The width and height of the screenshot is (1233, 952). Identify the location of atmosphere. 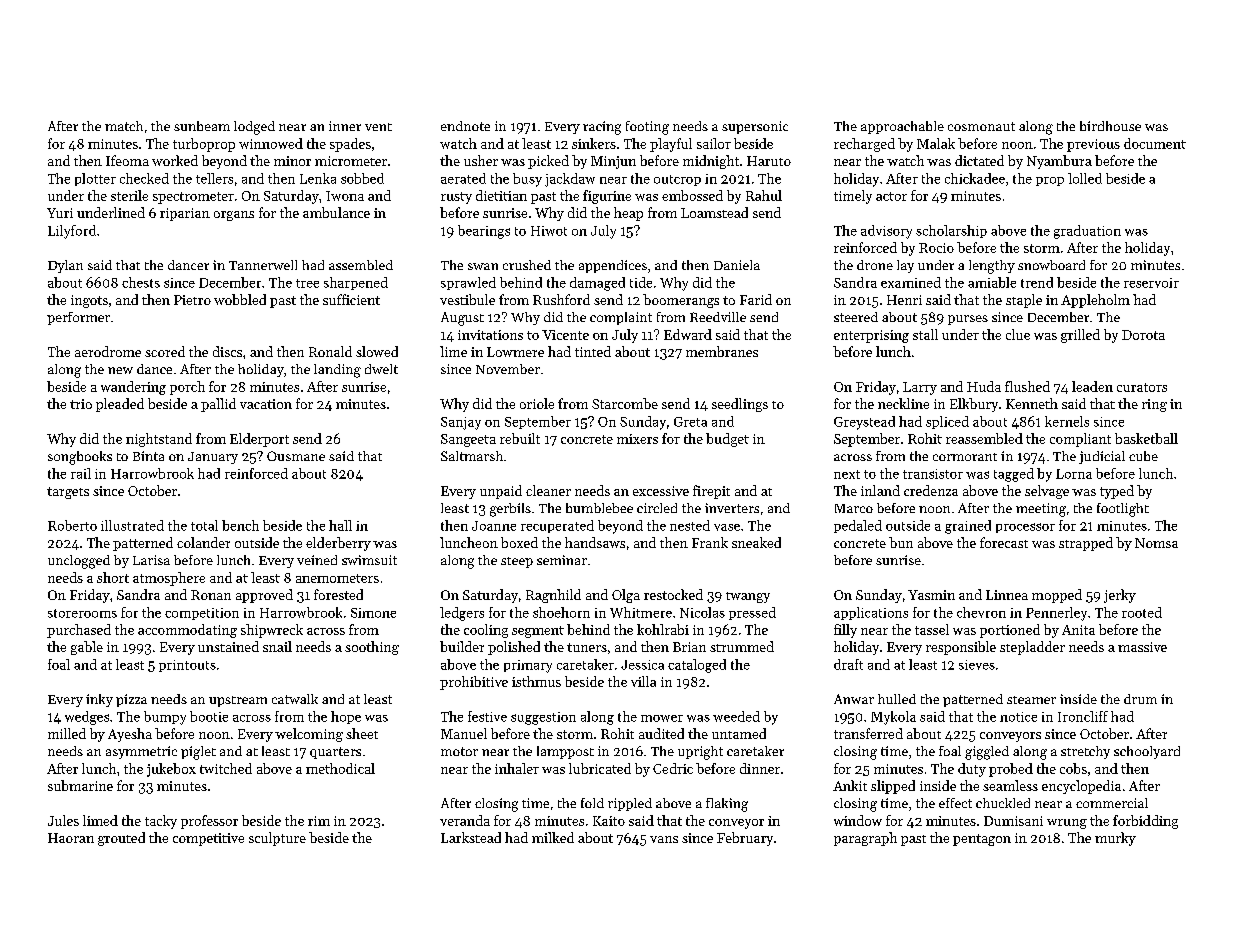
(169, 579).
